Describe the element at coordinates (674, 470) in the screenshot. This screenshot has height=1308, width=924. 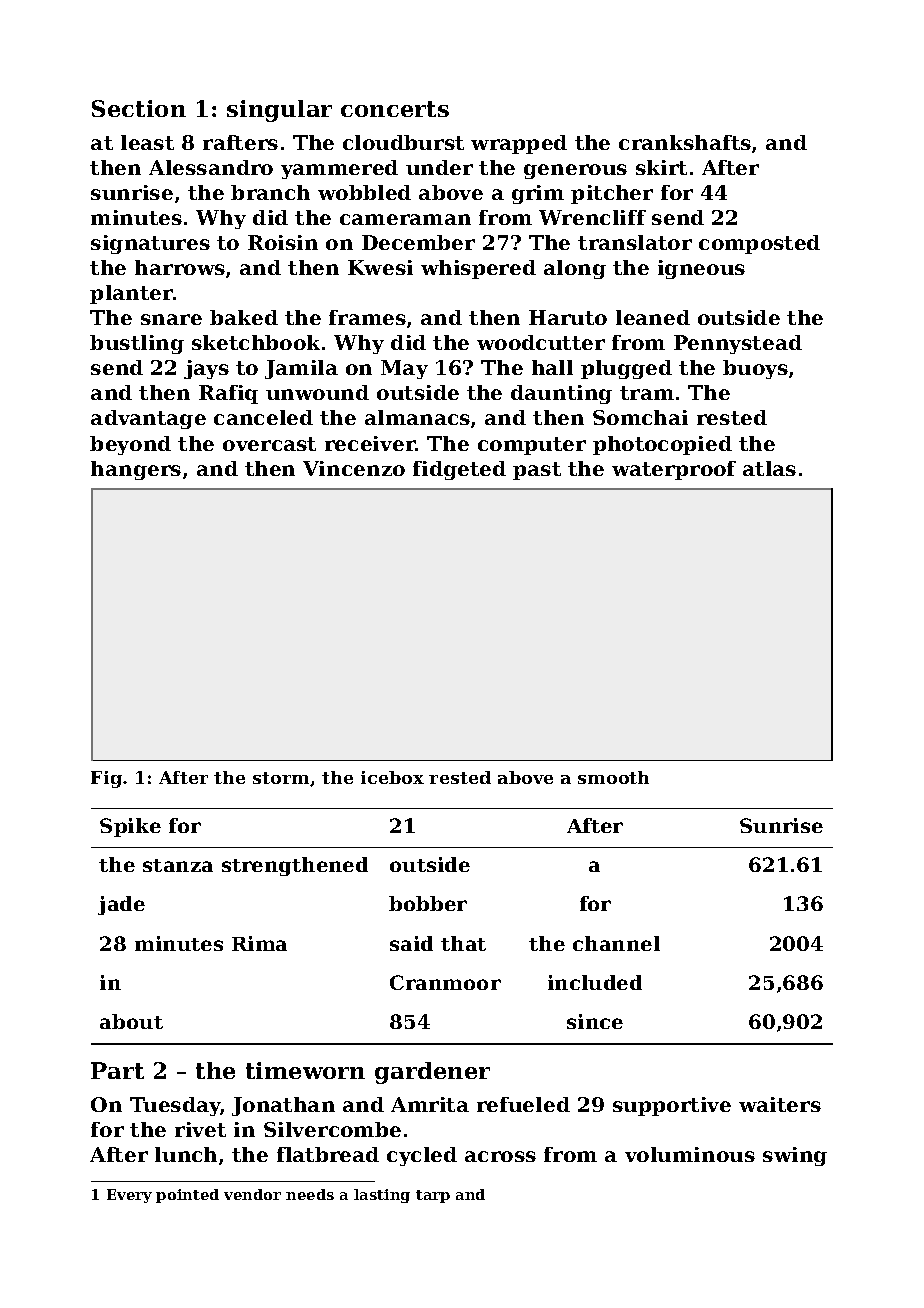
I see `waterproof` at that location.
